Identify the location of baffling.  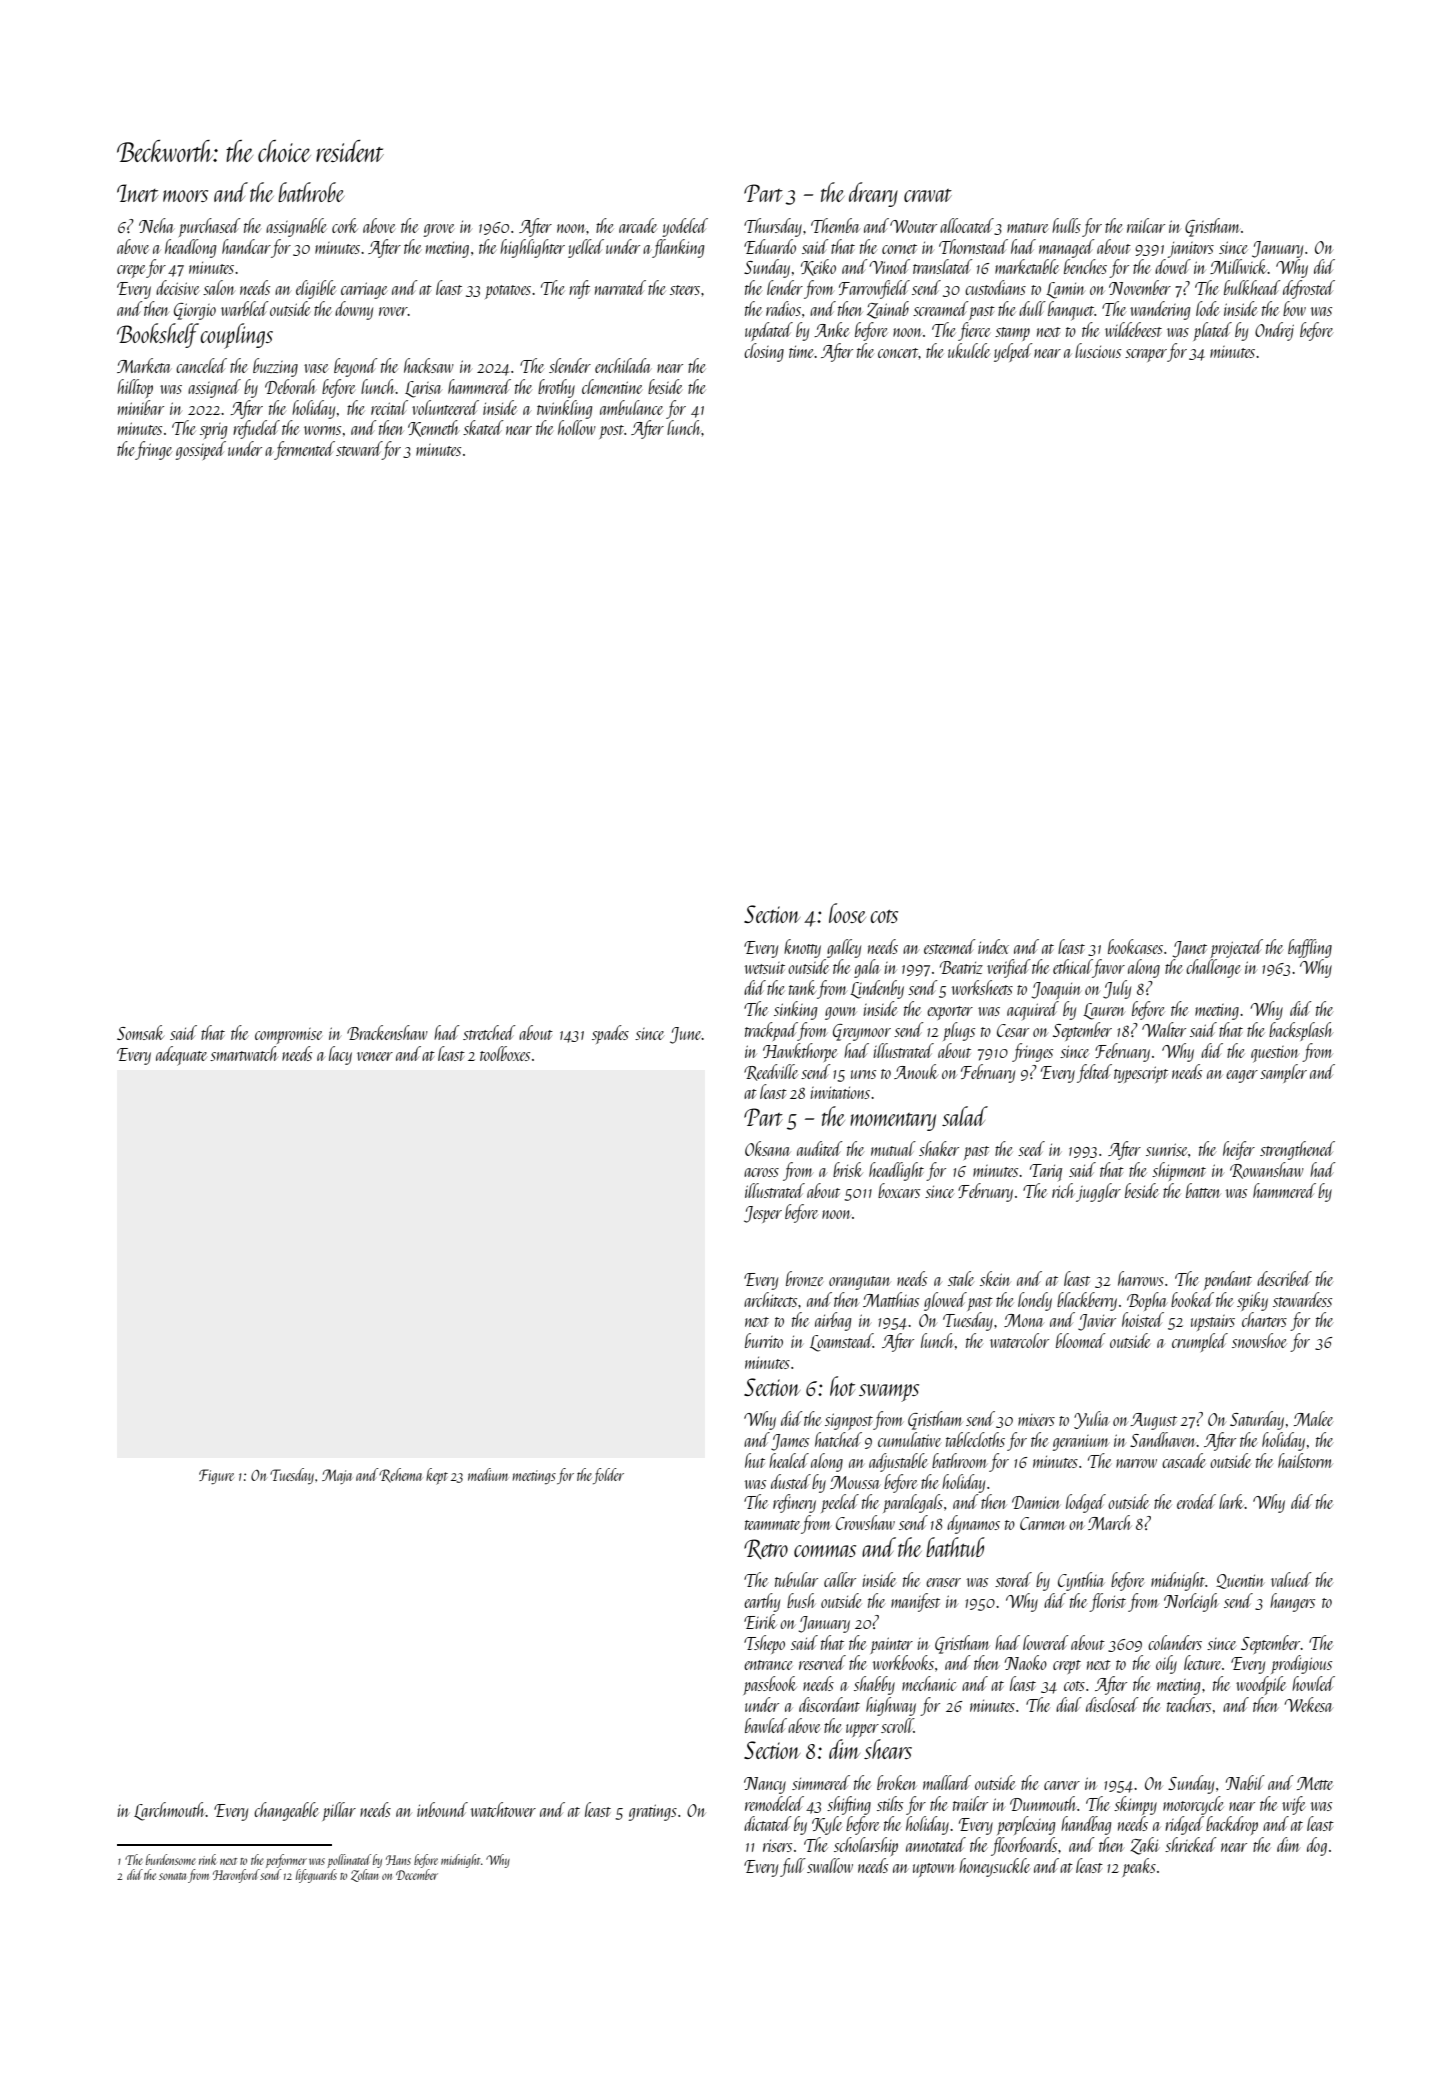
(1310, 948).
